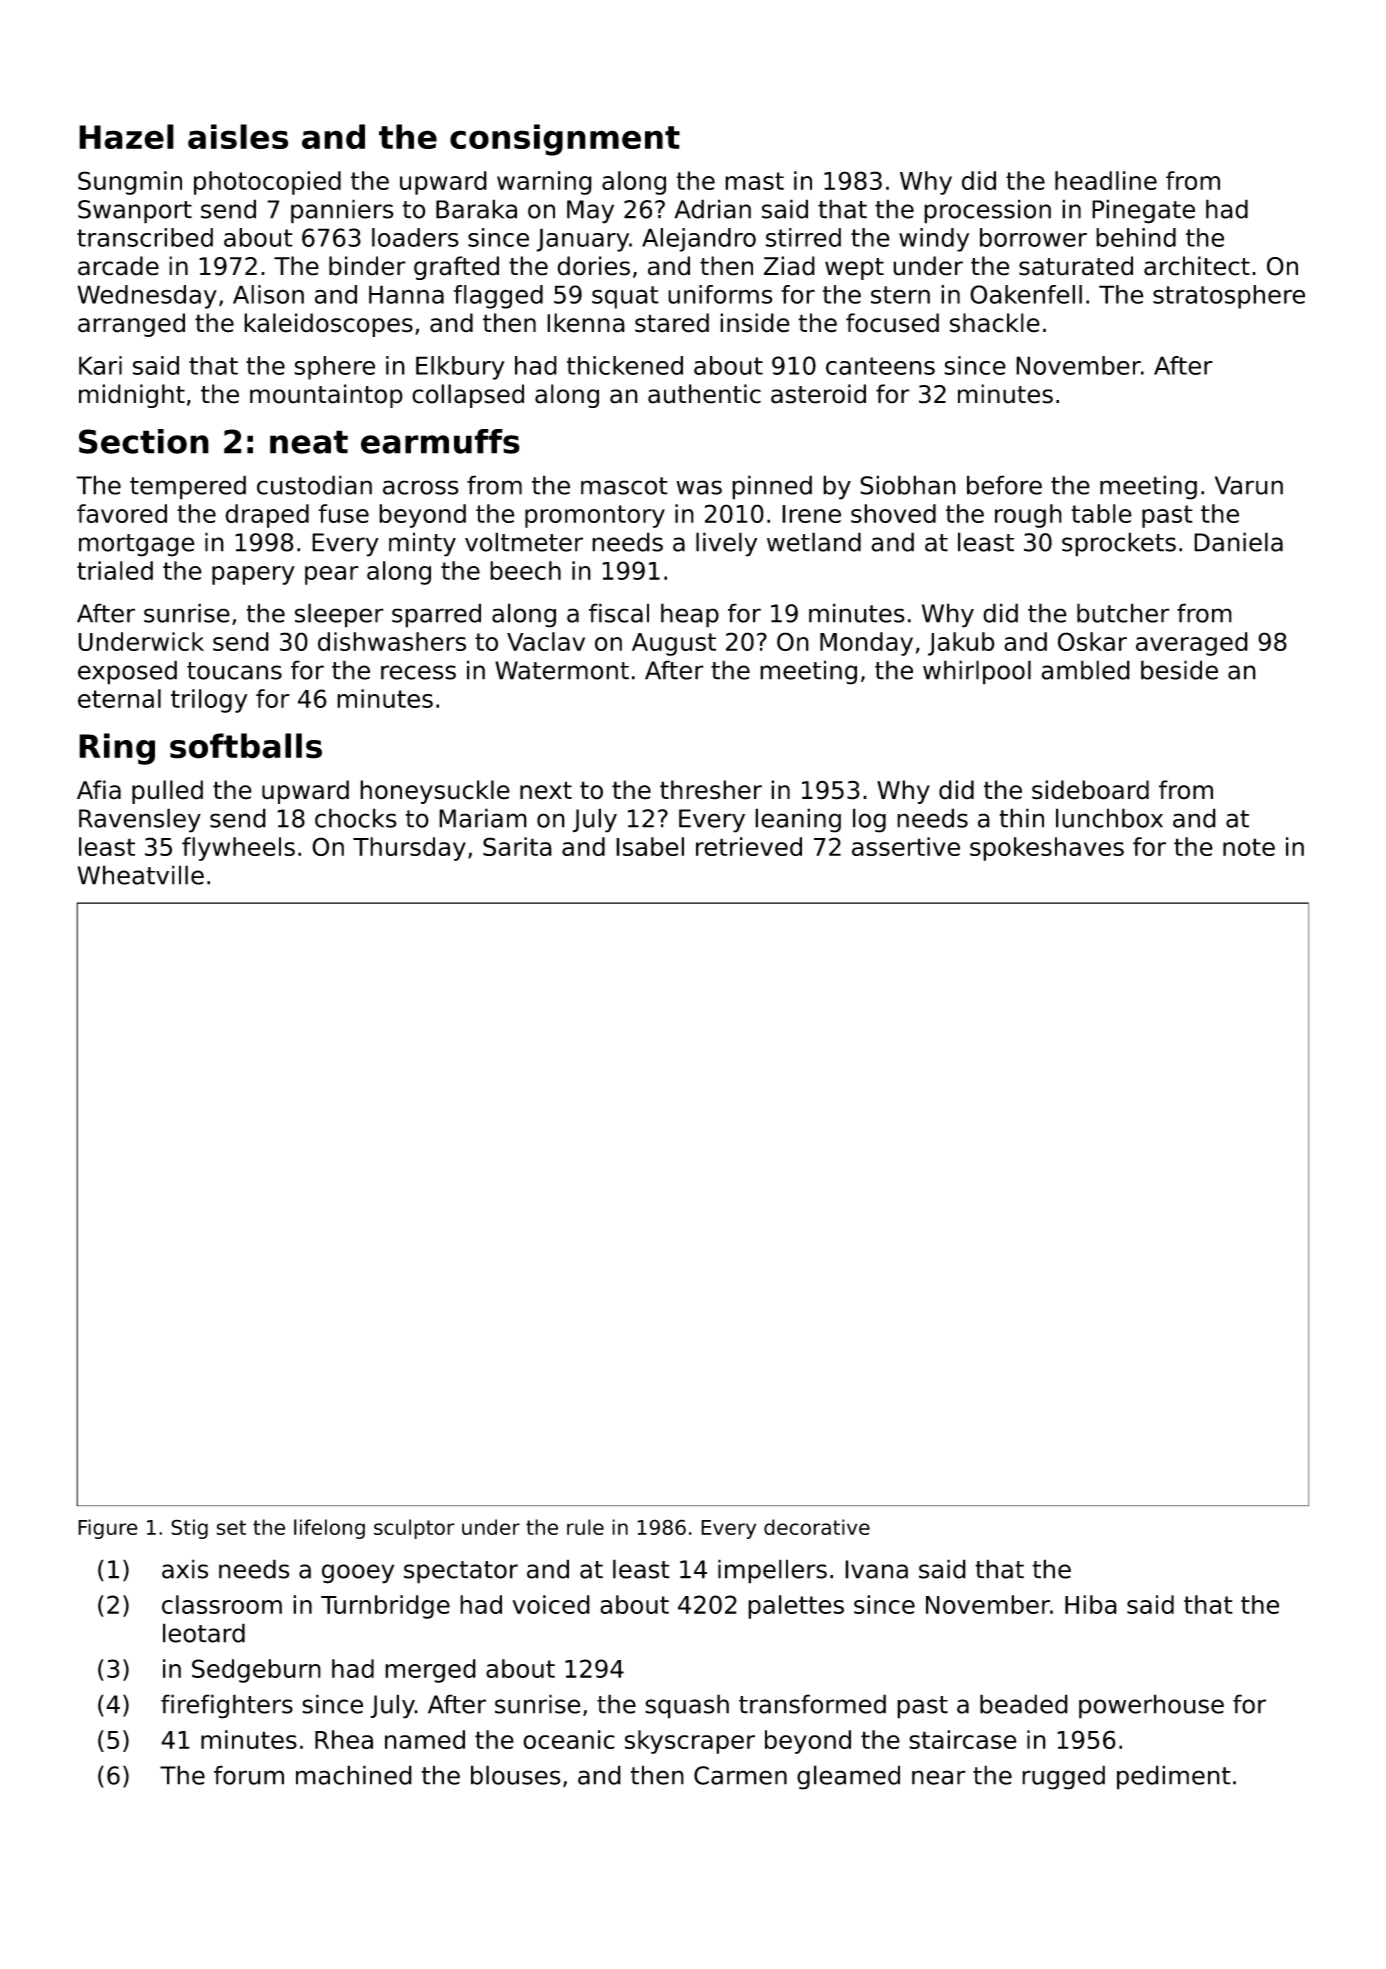 The width and height of the page is (1386, 1969). Describe the element at coordinates (267, 516) in the page. I see `draped` at that location.
